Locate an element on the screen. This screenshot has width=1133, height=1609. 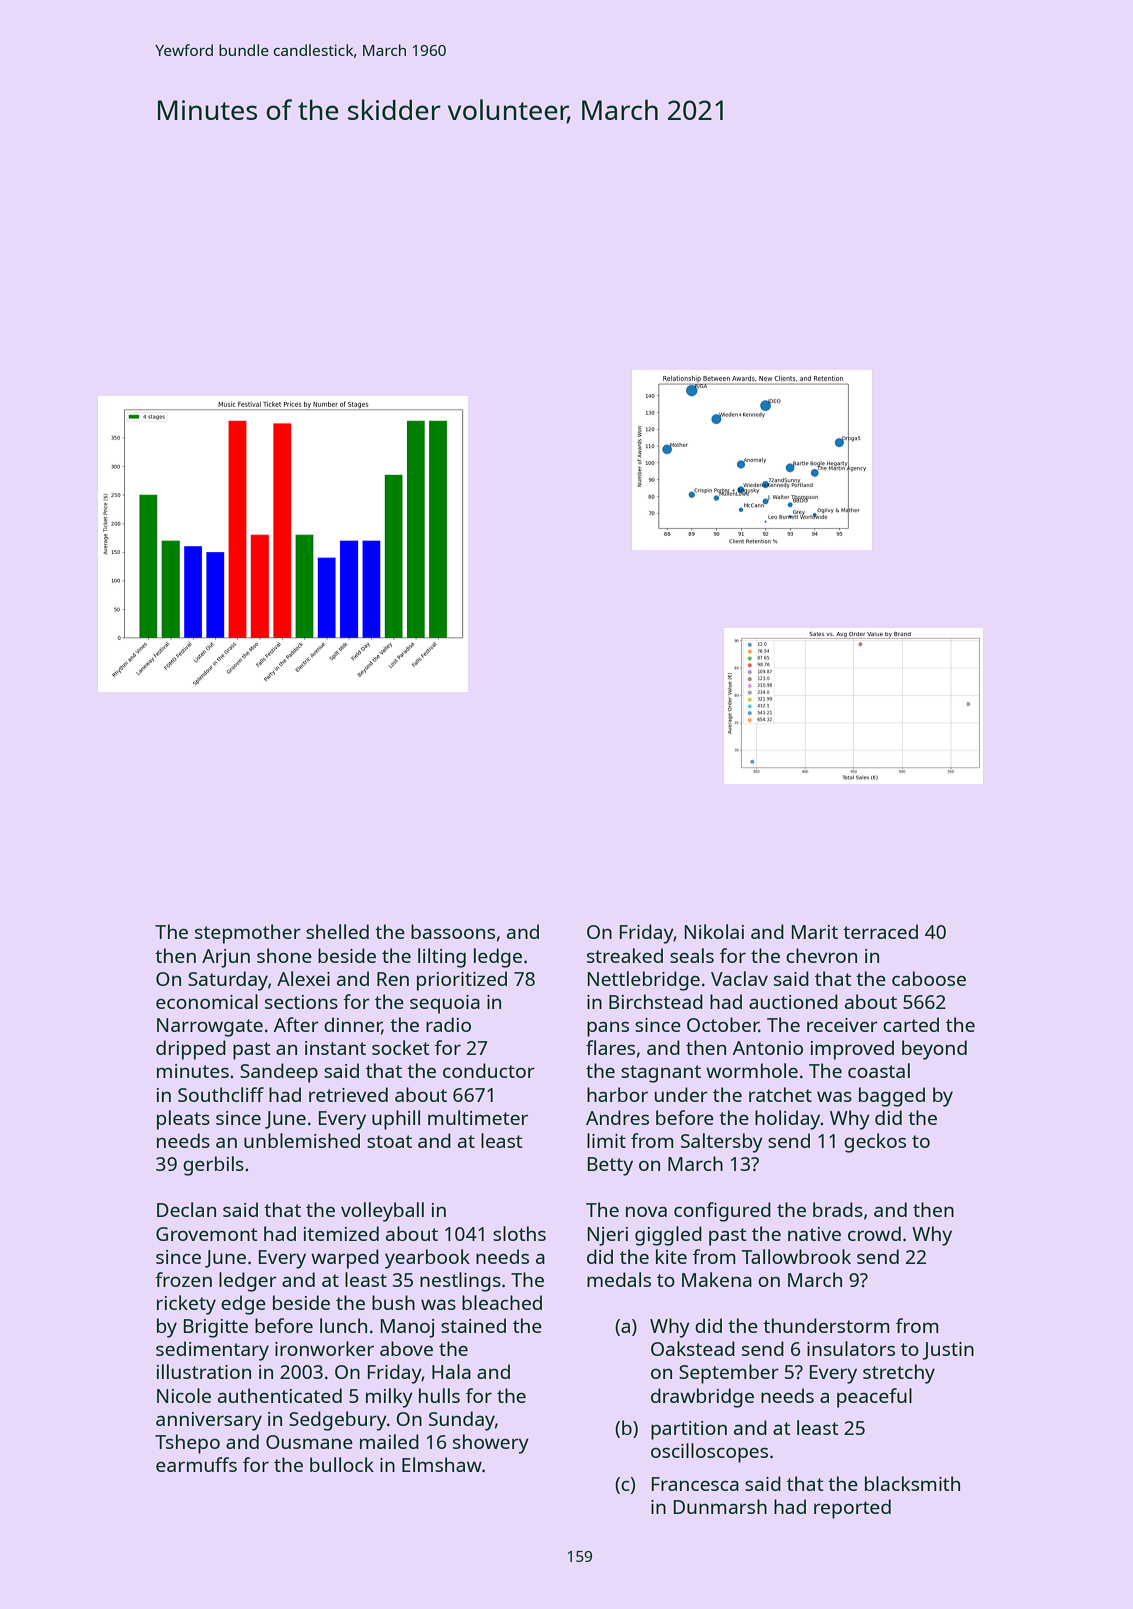
itemized is located at coordinates (341, 1233).
